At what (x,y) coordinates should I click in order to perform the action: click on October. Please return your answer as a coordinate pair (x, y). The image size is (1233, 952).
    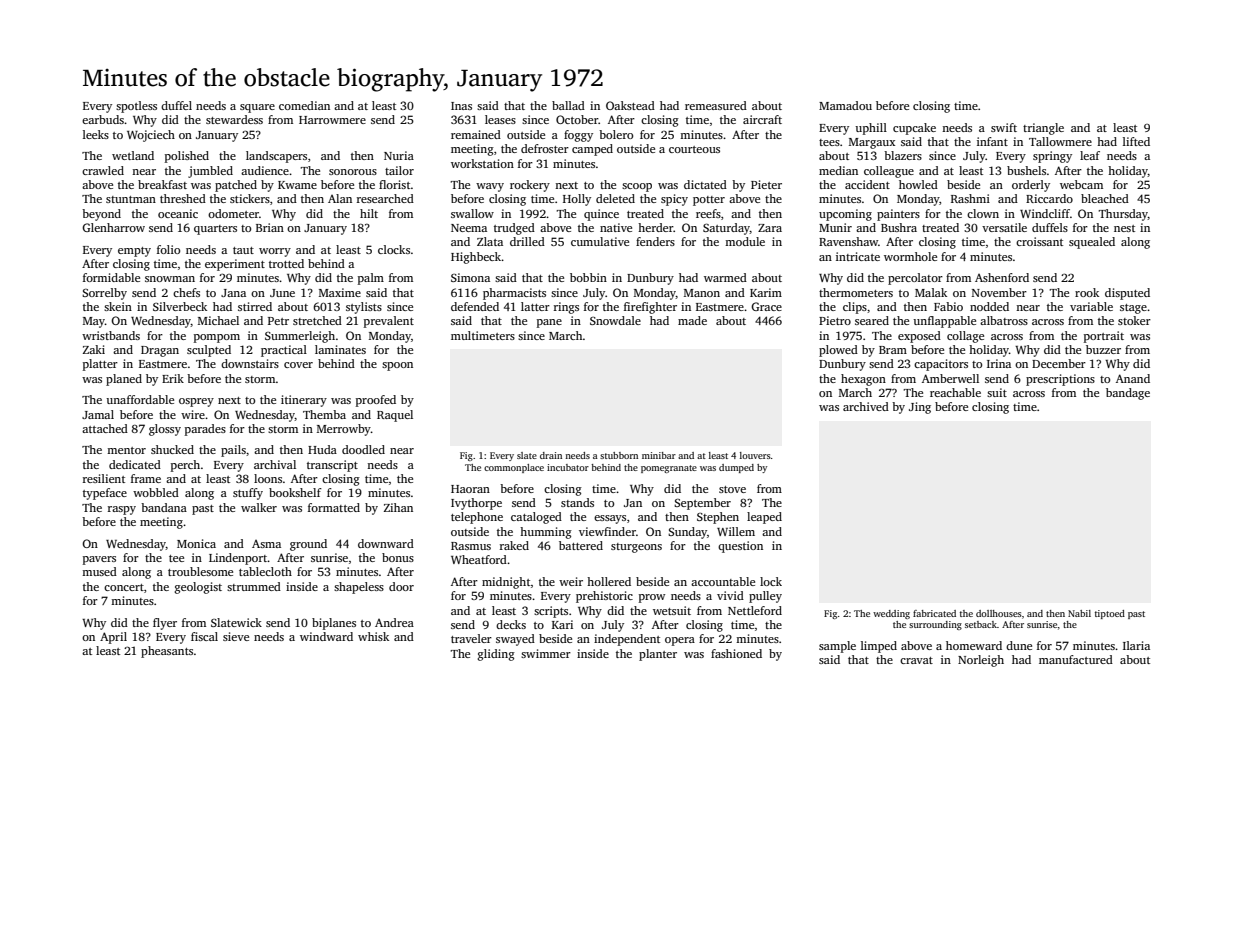
    Looking at the image, I should click on (577, 119).
